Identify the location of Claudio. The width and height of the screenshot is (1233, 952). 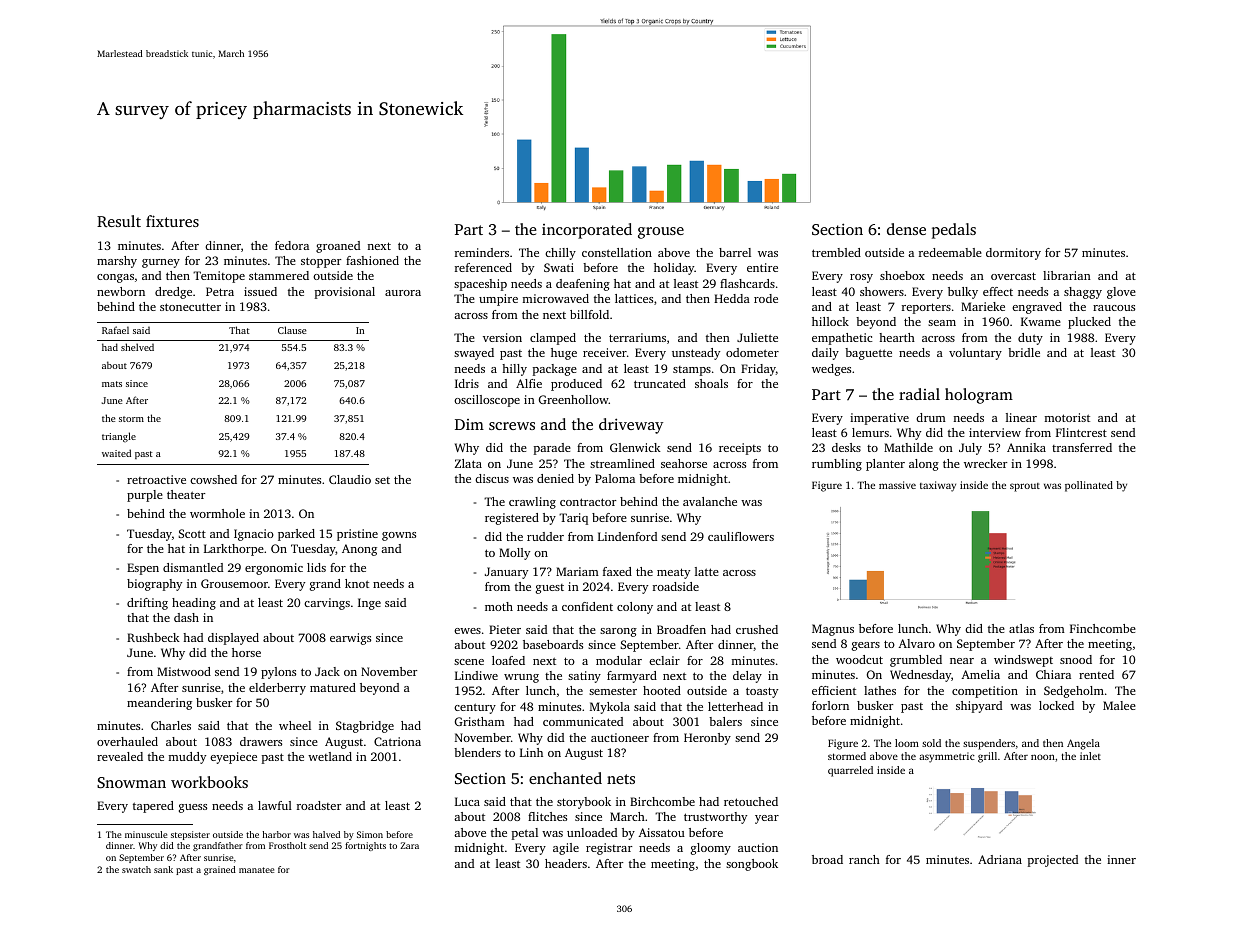
(350, 479).
